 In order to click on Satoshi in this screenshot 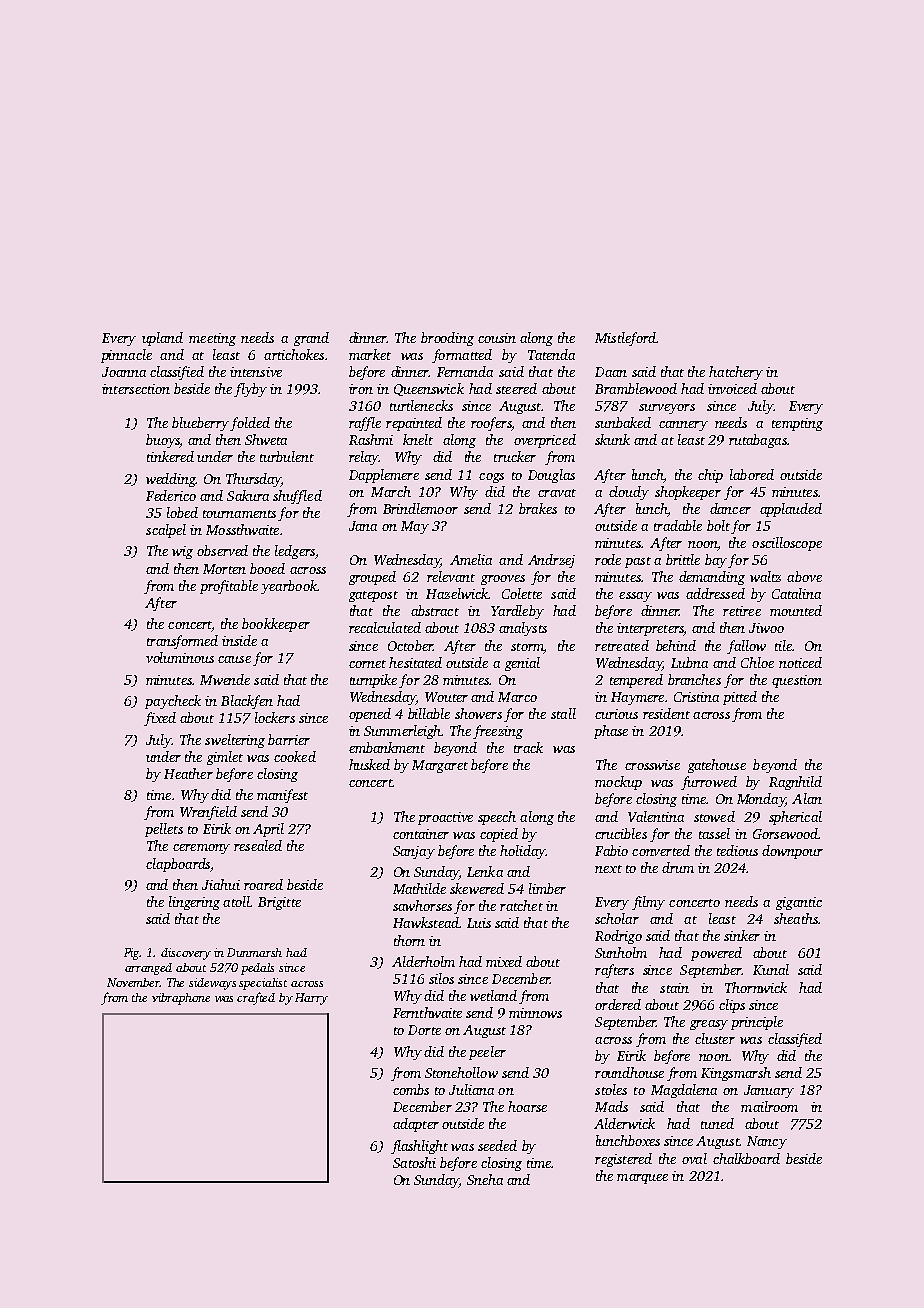, I will do `click(414, 1162)`.
